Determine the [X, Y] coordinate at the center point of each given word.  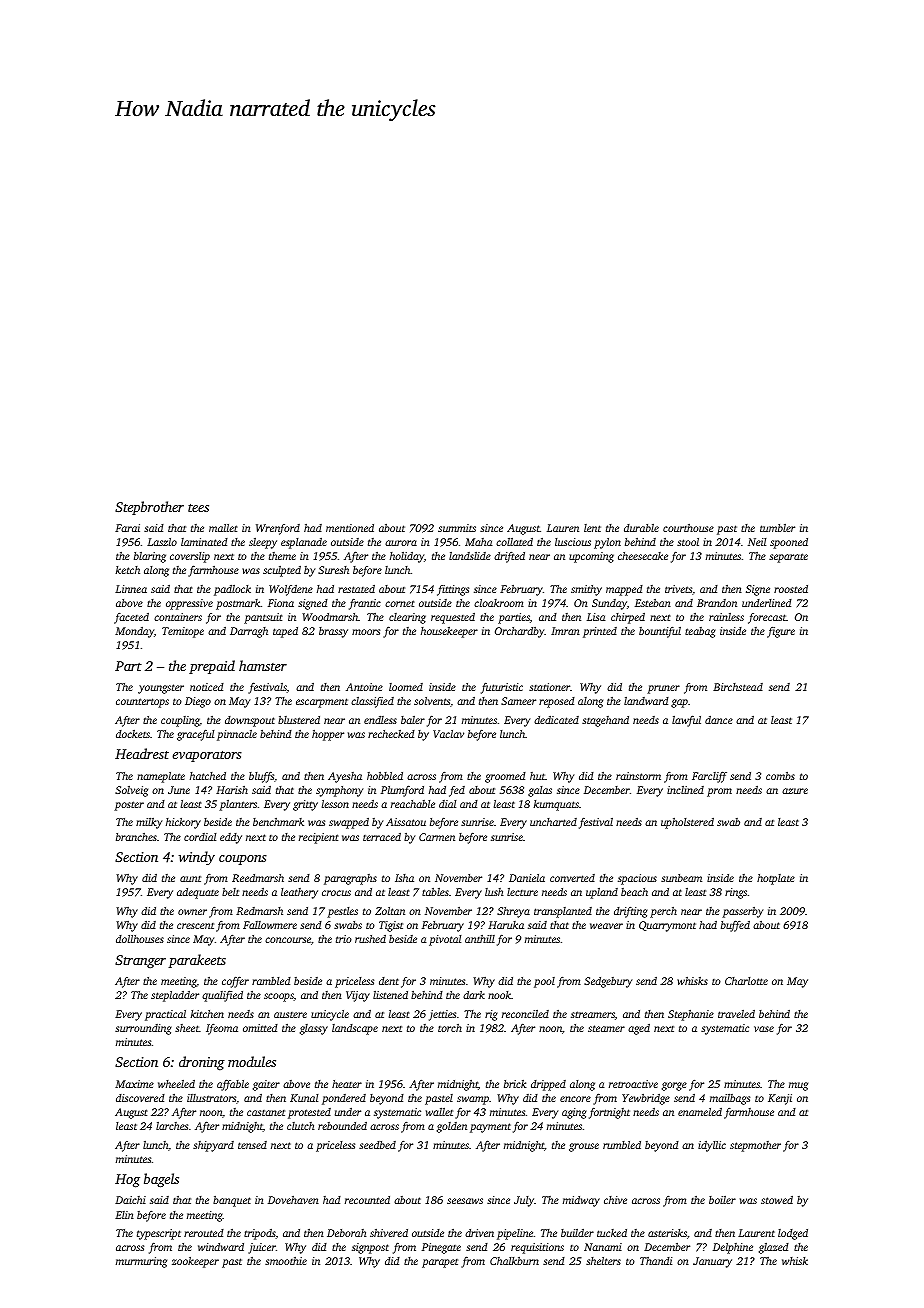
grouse [584, 1147]
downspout [250, 721]
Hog [127, 1181]
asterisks [667, 1233]
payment [490, 1128]
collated [514, 541]
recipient [319, 838]
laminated [204, 542]
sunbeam [681, 878]
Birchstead [738, 687]
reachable [413, 804]
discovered [140, 1098]
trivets [678, 589]
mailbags [730, 1099]
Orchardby [520, 632]
